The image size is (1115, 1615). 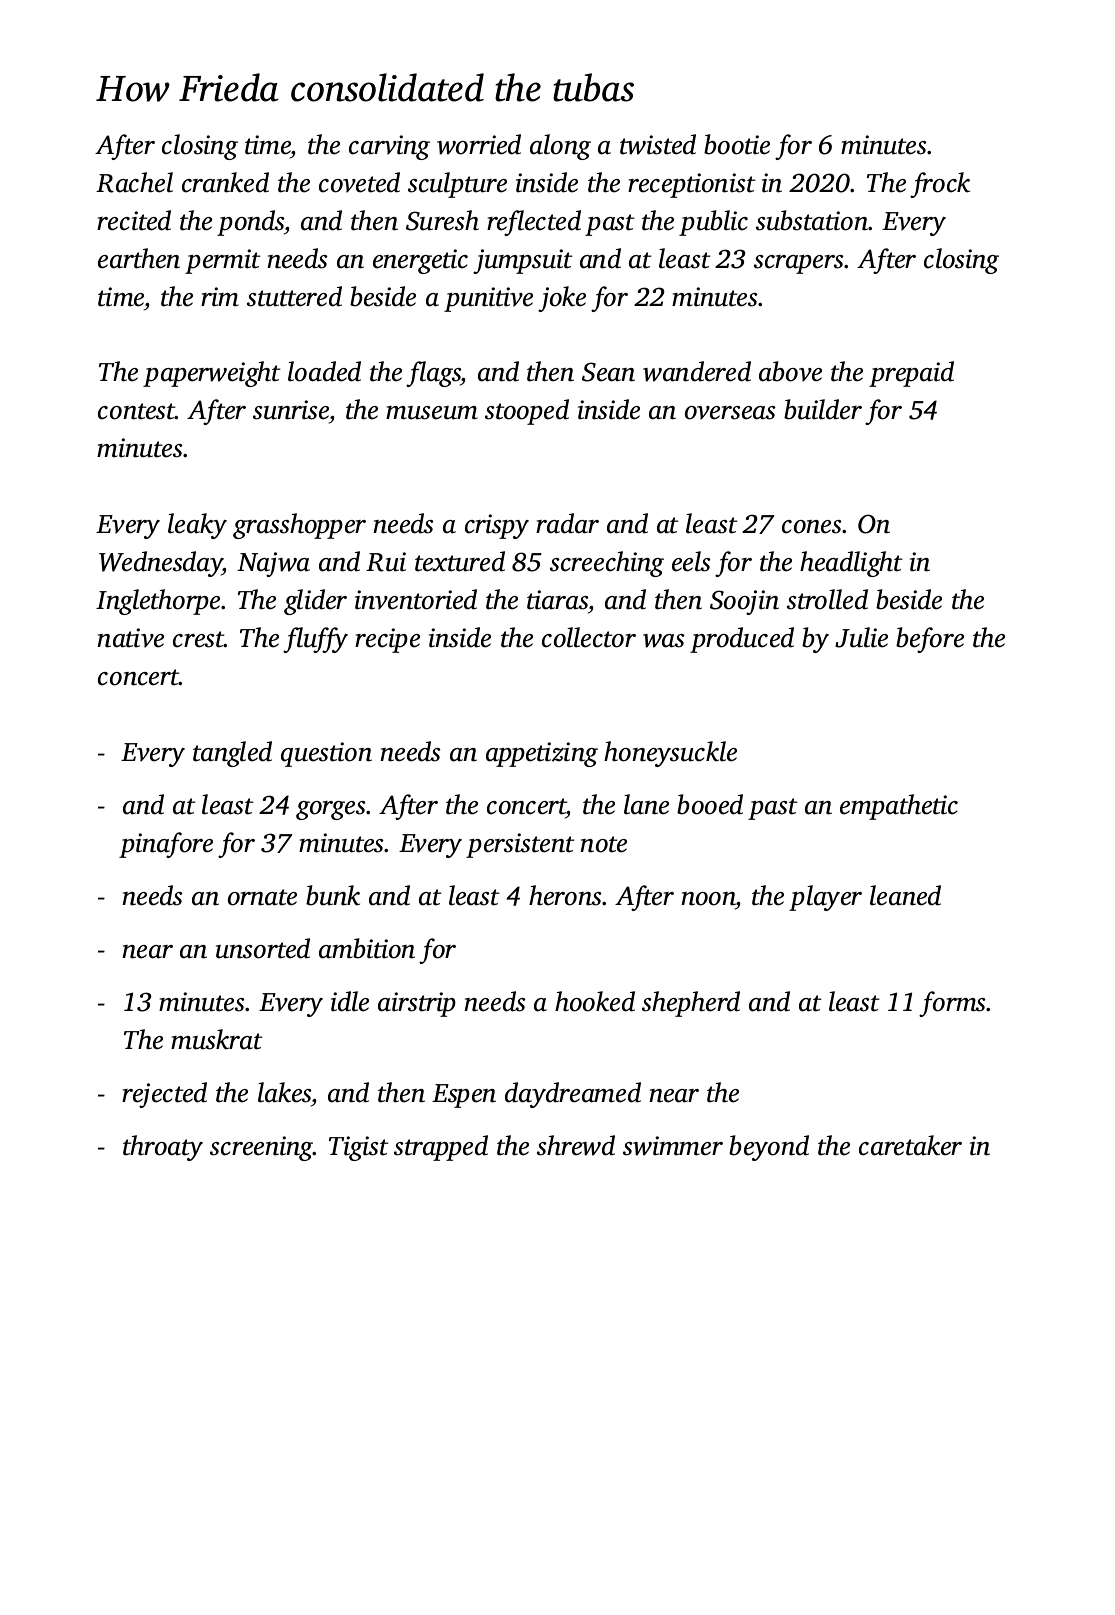 I want to click on player, so click(x=825, y=898).
